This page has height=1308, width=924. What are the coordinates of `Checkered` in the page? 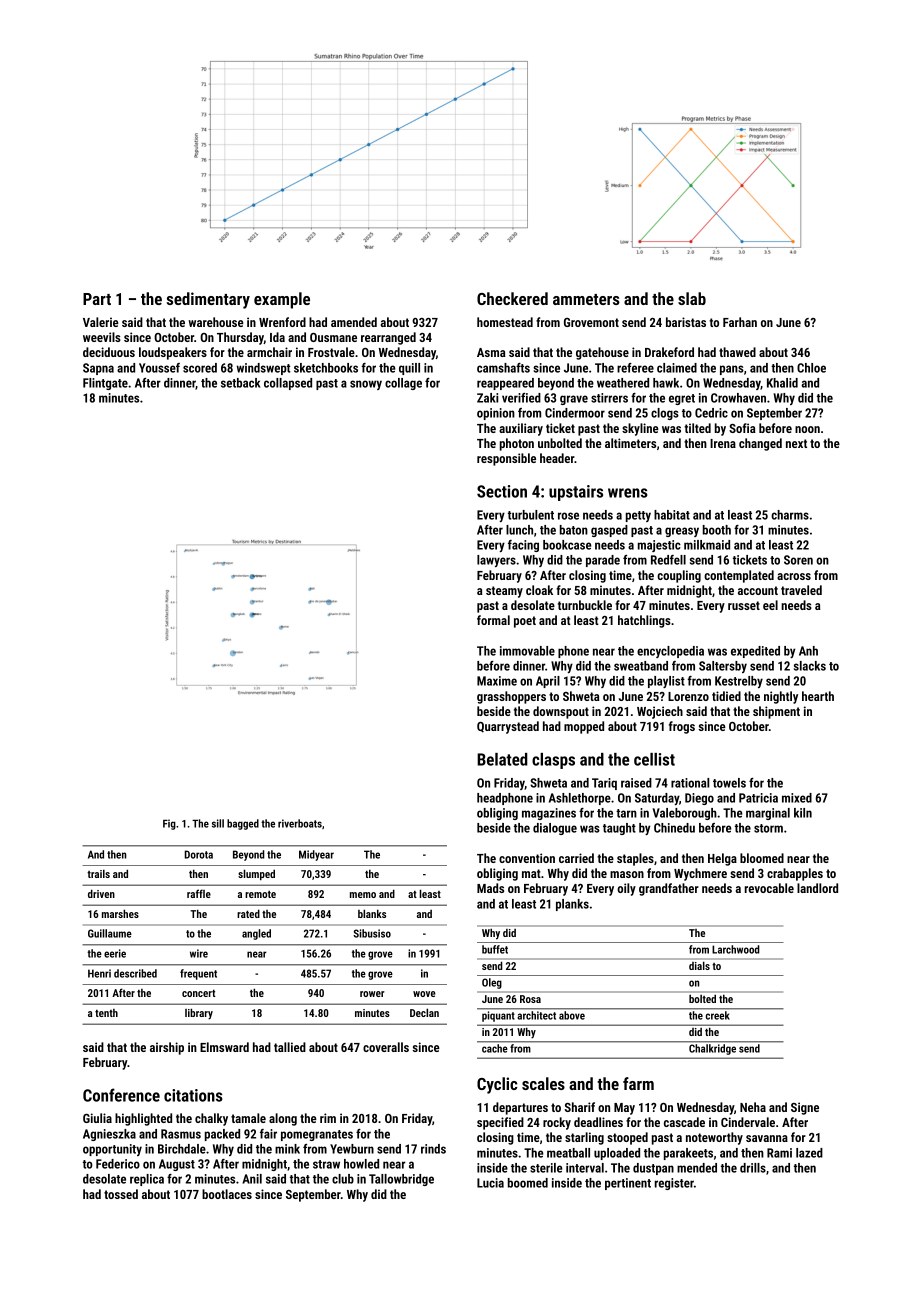 It's located at (512, 298).
